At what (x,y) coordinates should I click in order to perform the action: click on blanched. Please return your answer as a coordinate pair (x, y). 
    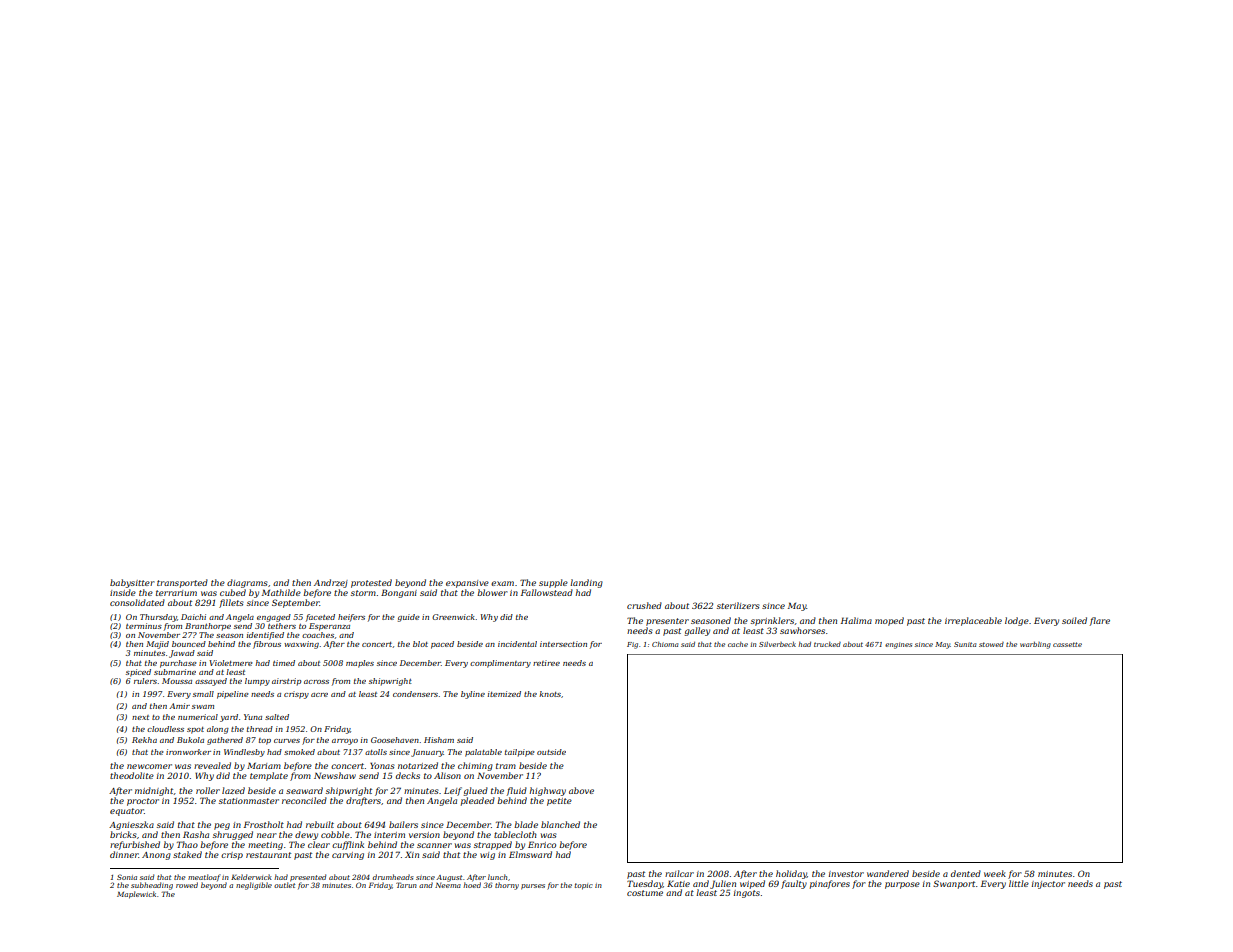
    Looking at the image, I should click on (560, 824).
